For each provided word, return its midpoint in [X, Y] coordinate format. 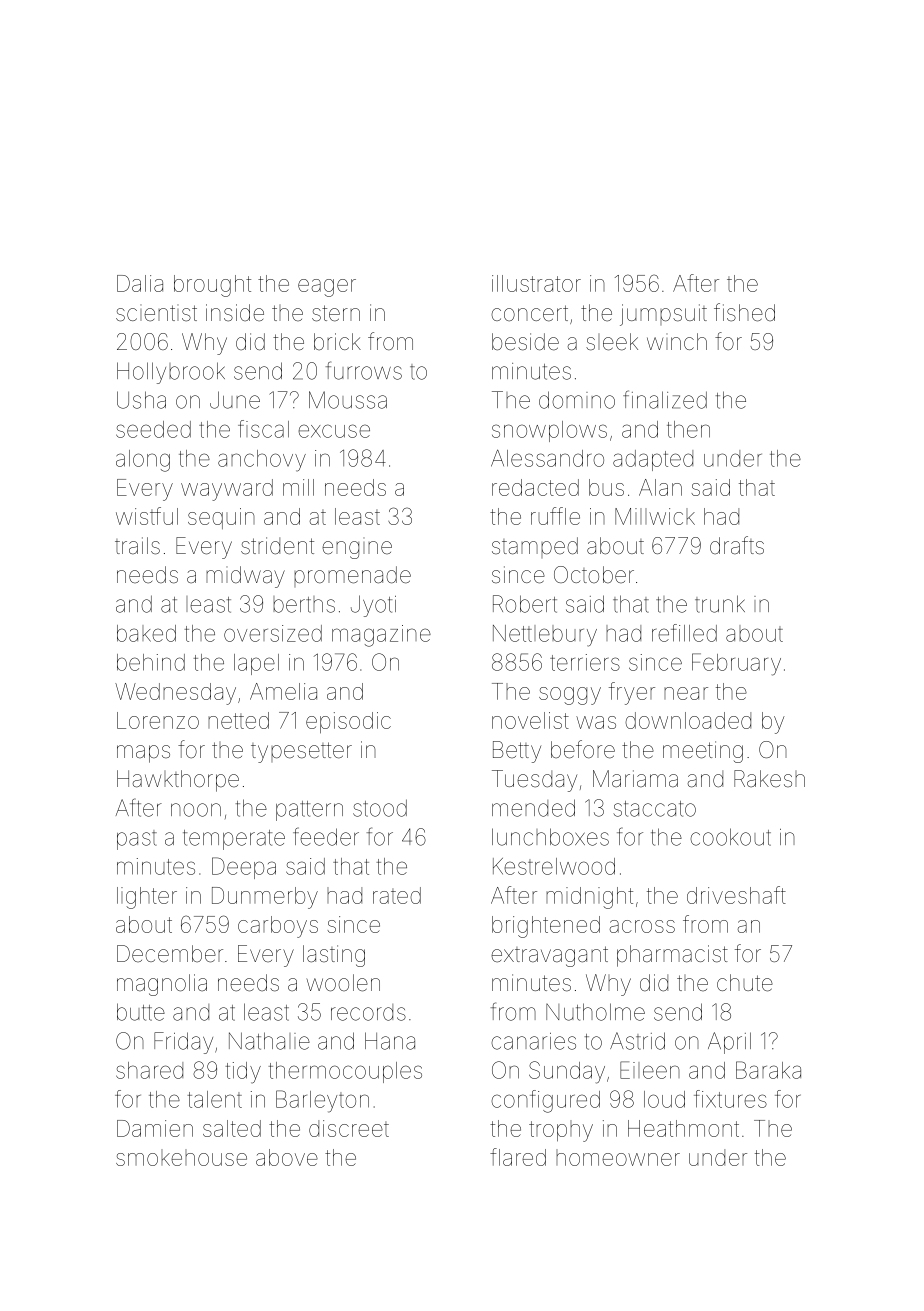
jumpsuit [663, 315]
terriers [585, 662]
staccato [654, 809]
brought [212, 286]
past [137, 840]
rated [397, 895]
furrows [364, 370]
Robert [525, 604]
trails [137, 546]
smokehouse [181, 1157]
